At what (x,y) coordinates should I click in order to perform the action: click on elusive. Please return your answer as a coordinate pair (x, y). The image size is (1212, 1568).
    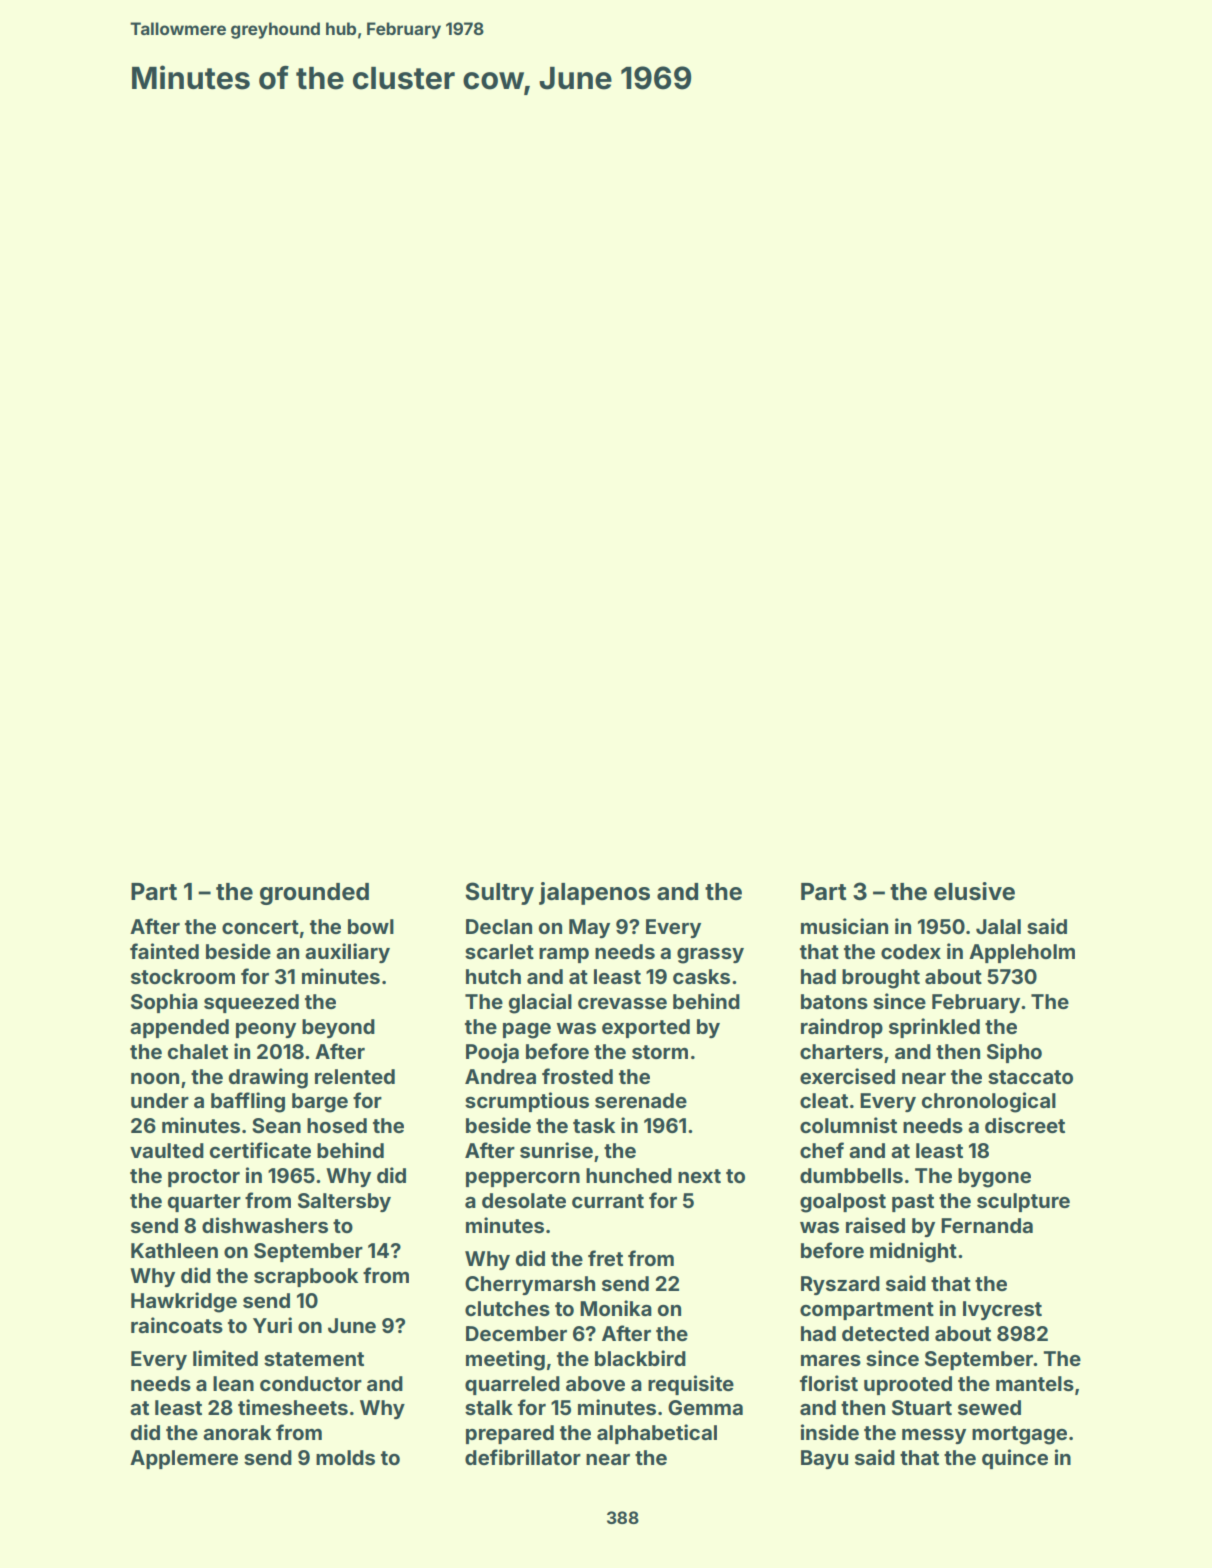
    Looking at the image, I should click on (974, 891).
